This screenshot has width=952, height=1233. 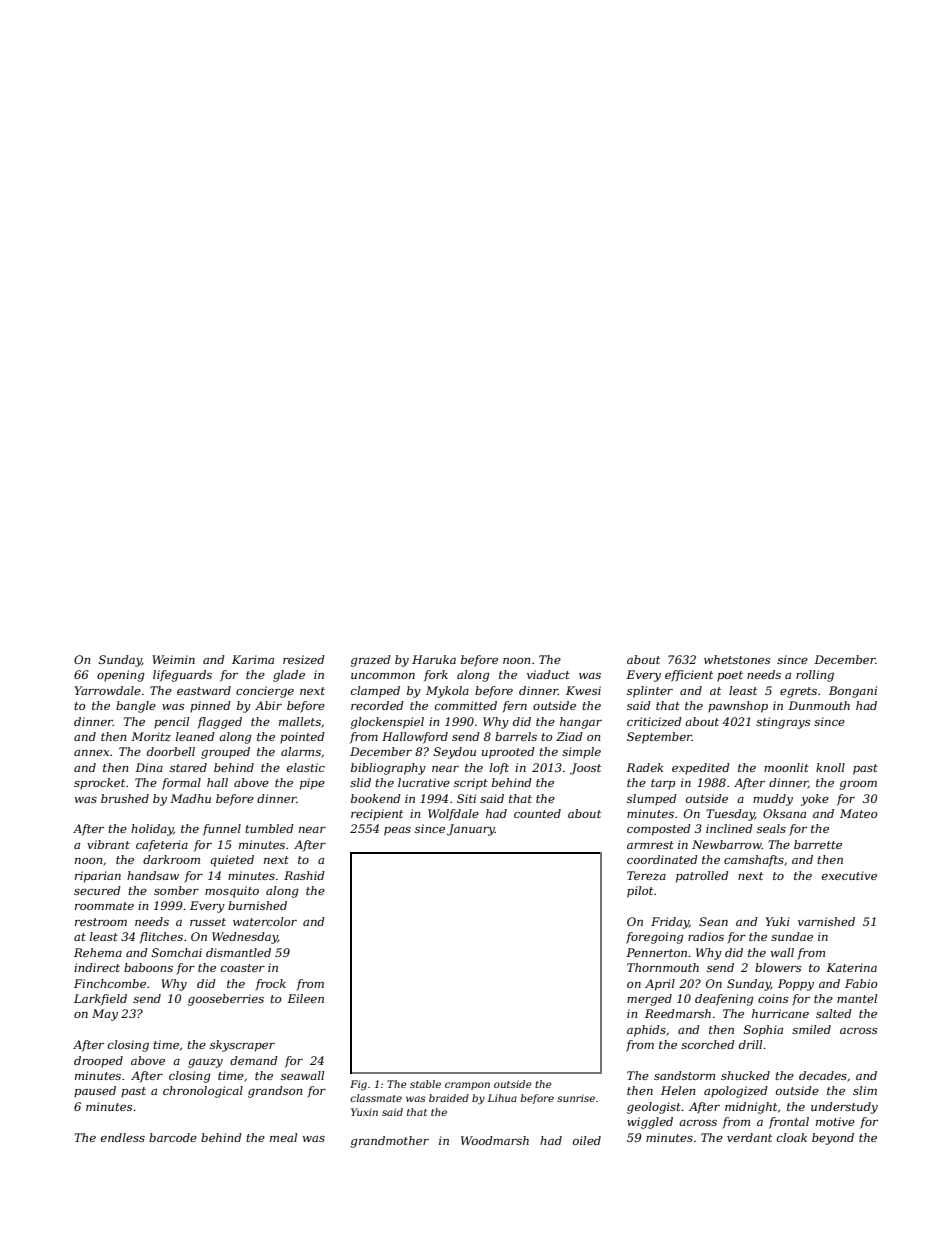 What do you see at coordinates (289, 676) in the screenshot?
I see `glade` at bounding box center [289, 676].
